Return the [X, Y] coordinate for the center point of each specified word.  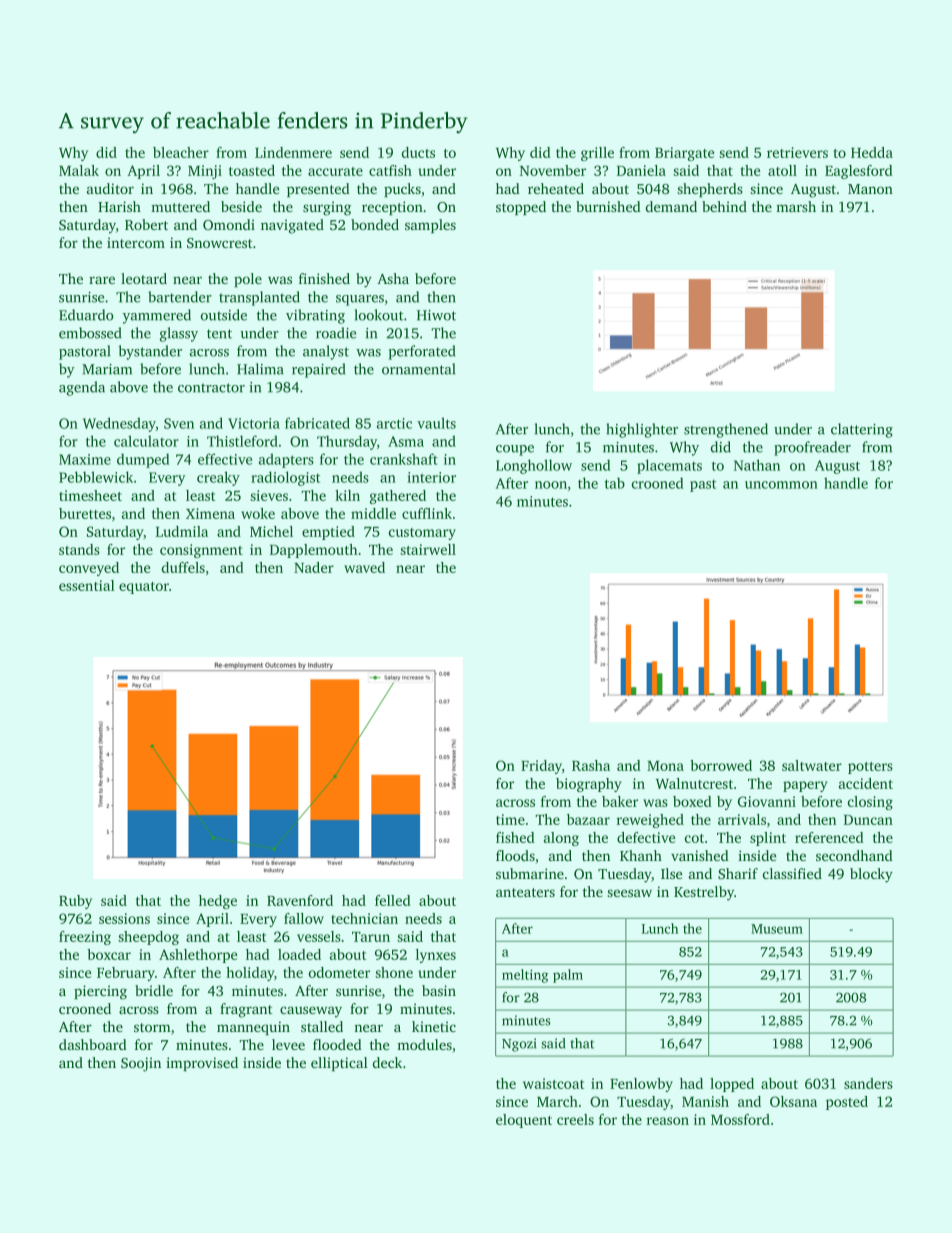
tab [615, 483]
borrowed [721, 765]
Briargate [684, 154]
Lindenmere [293, 152]
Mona [665, 766]
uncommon [781, 485]
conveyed [89, 569]
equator [144, 588]
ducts [418, 152]
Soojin [141, 1064]
